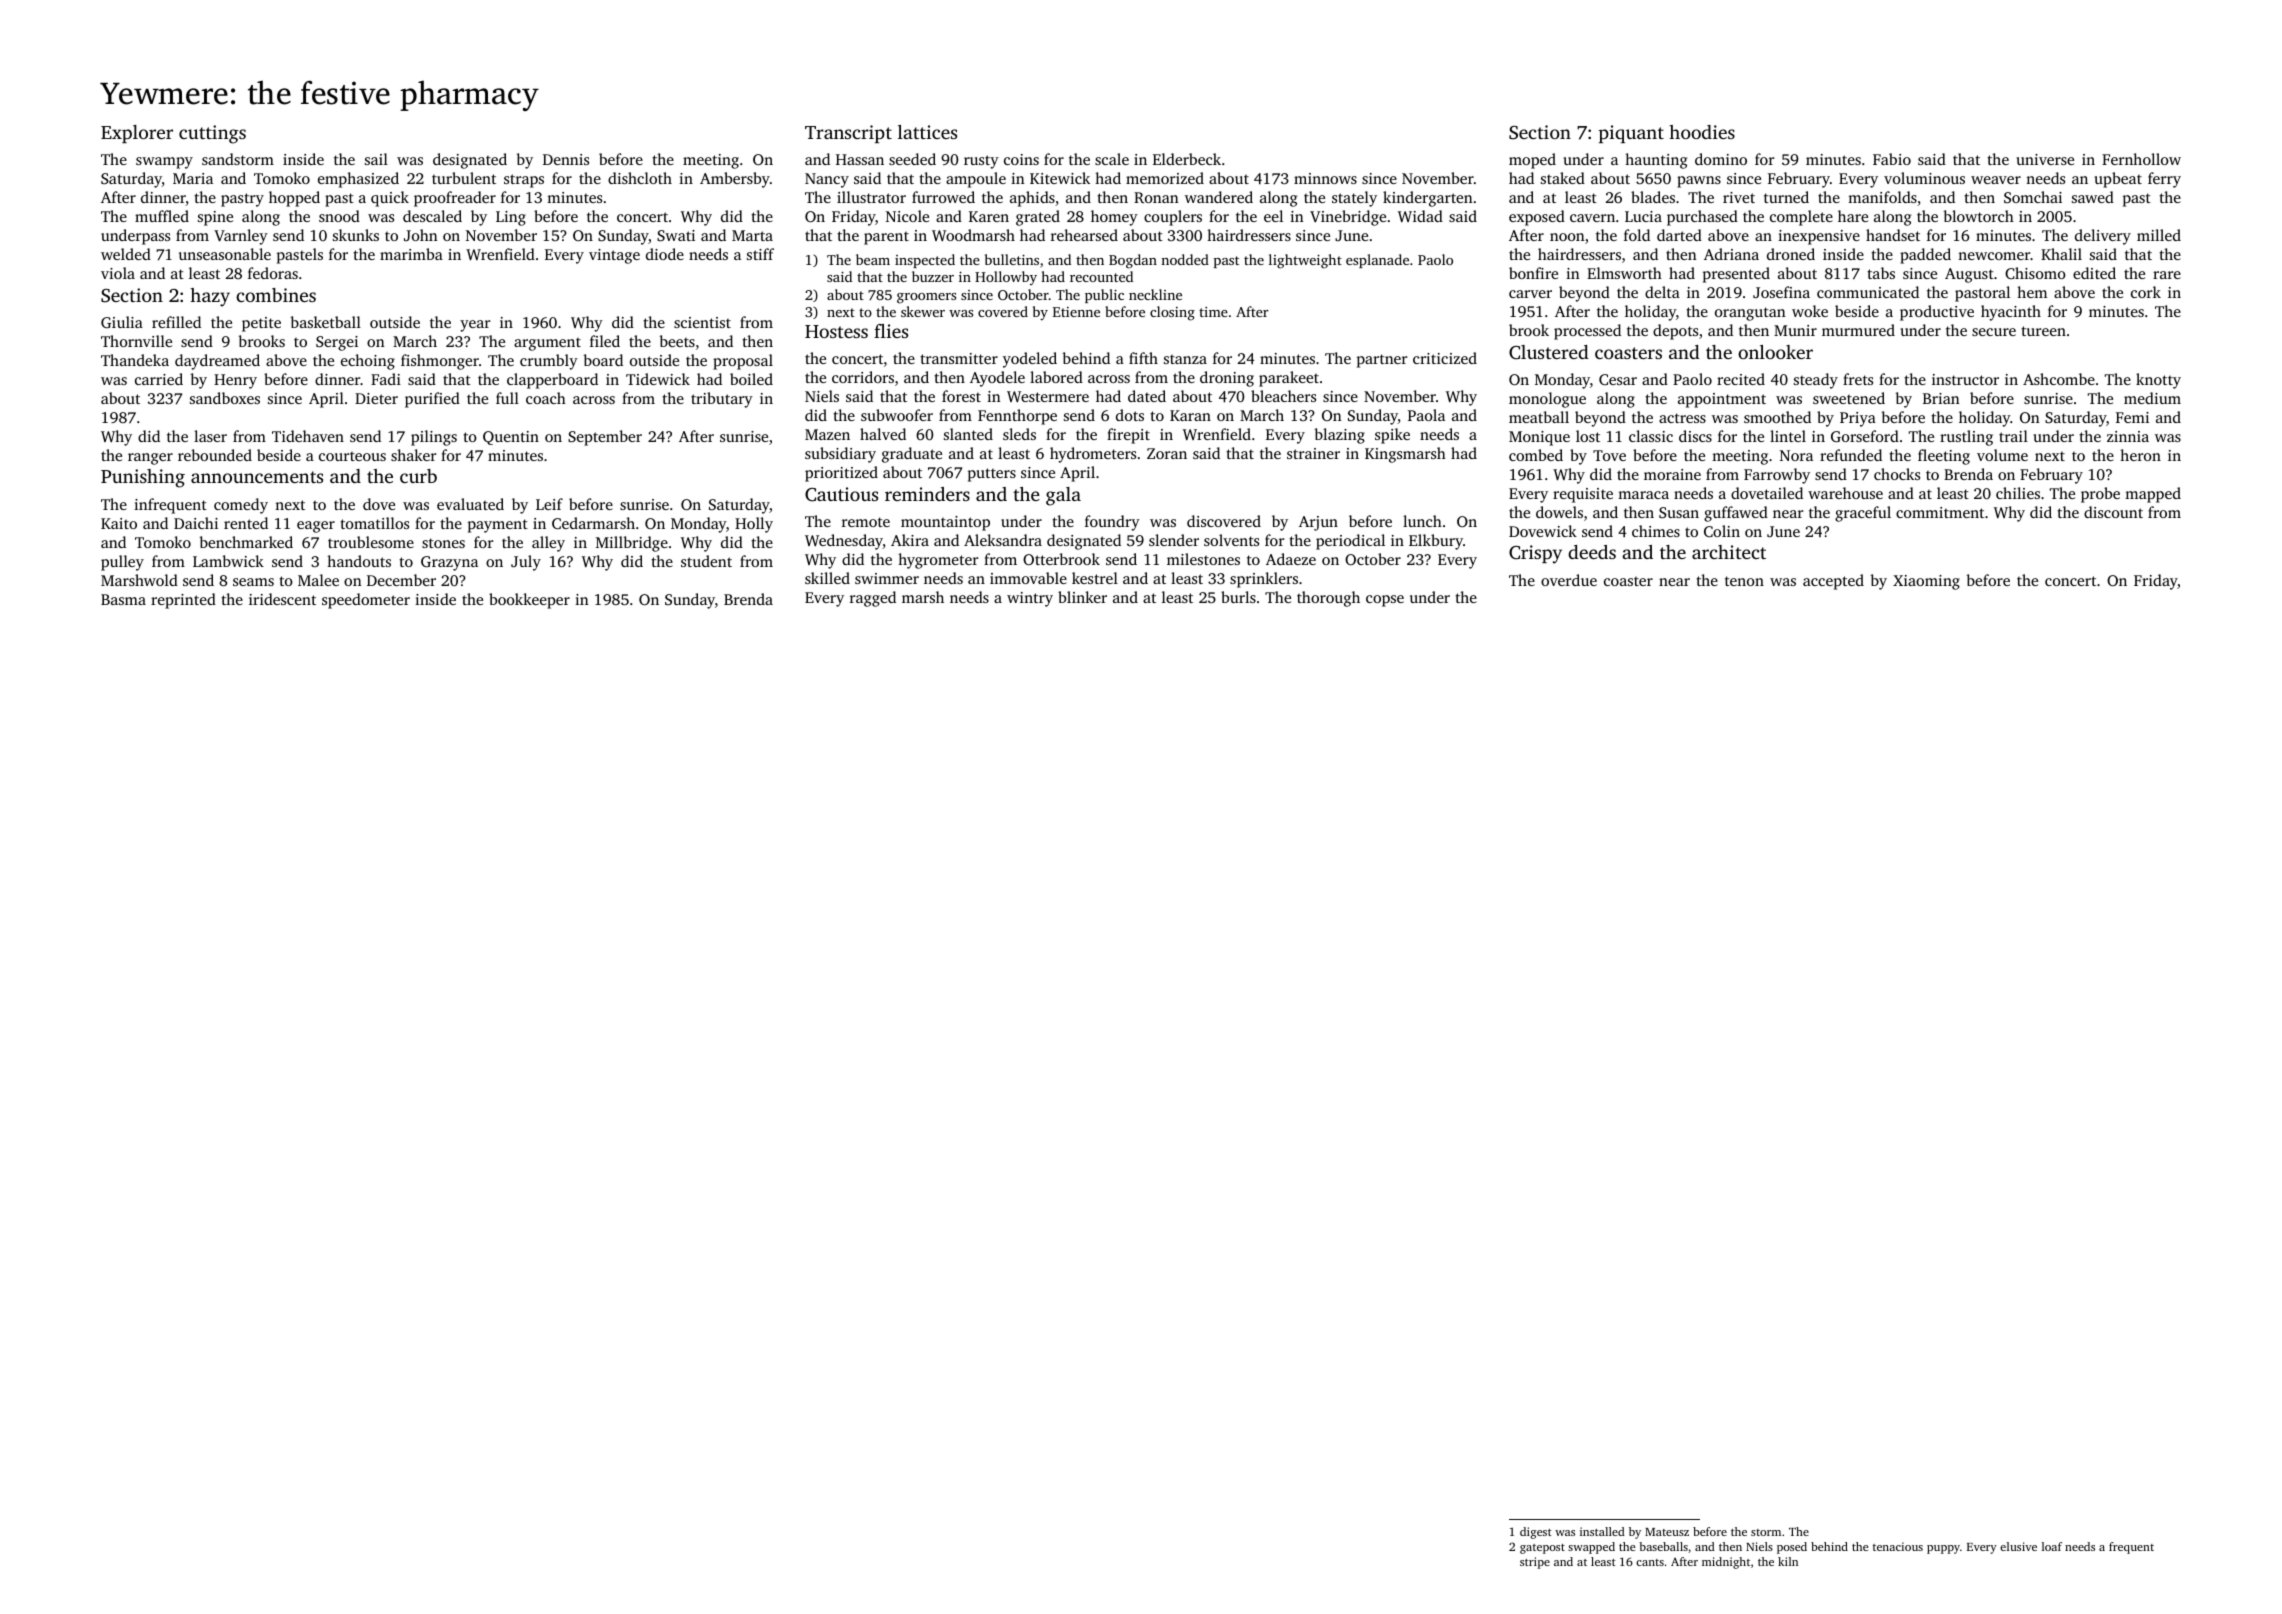 The height and width of the page is (1614, 2282). Describe the element at coordinates (1536, 1533) in the page. I see `digest` at that location.
